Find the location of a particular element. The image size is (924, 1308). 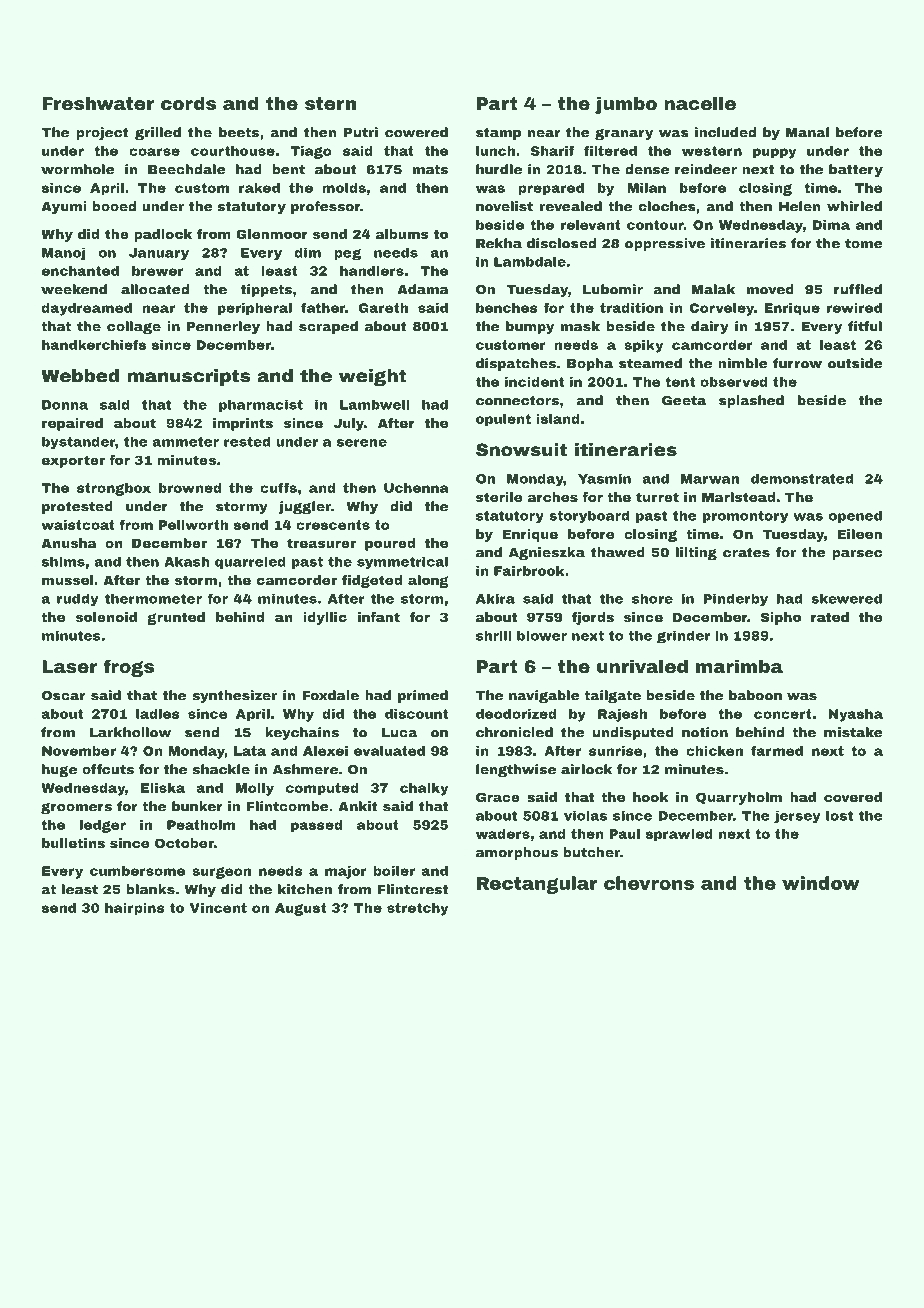

stretchy is located at coordinates (417, 909).
